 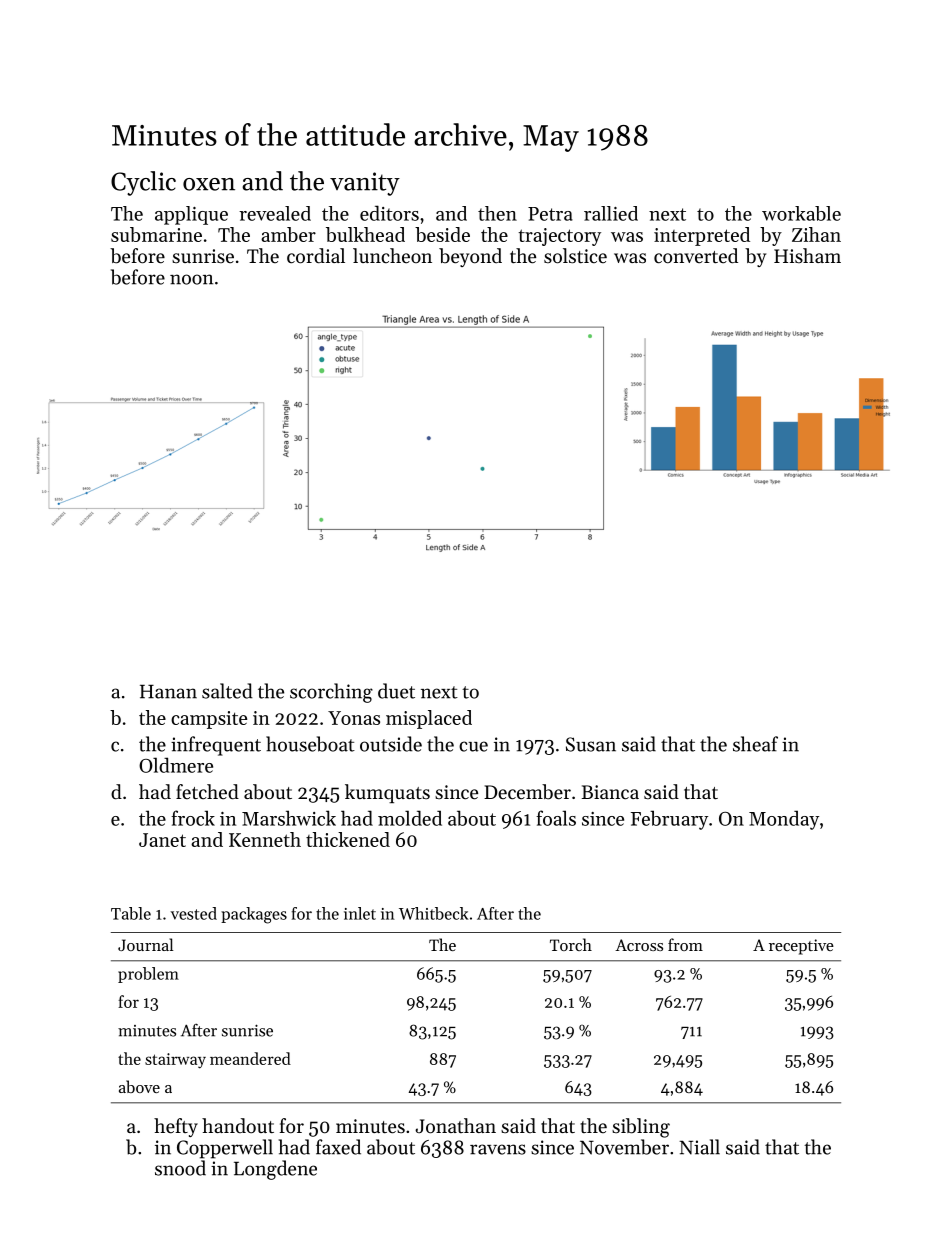 What do you see at coordinates (702, 236) in the screenshot?
I see `interpreted` at bounding box center [702, 236].
